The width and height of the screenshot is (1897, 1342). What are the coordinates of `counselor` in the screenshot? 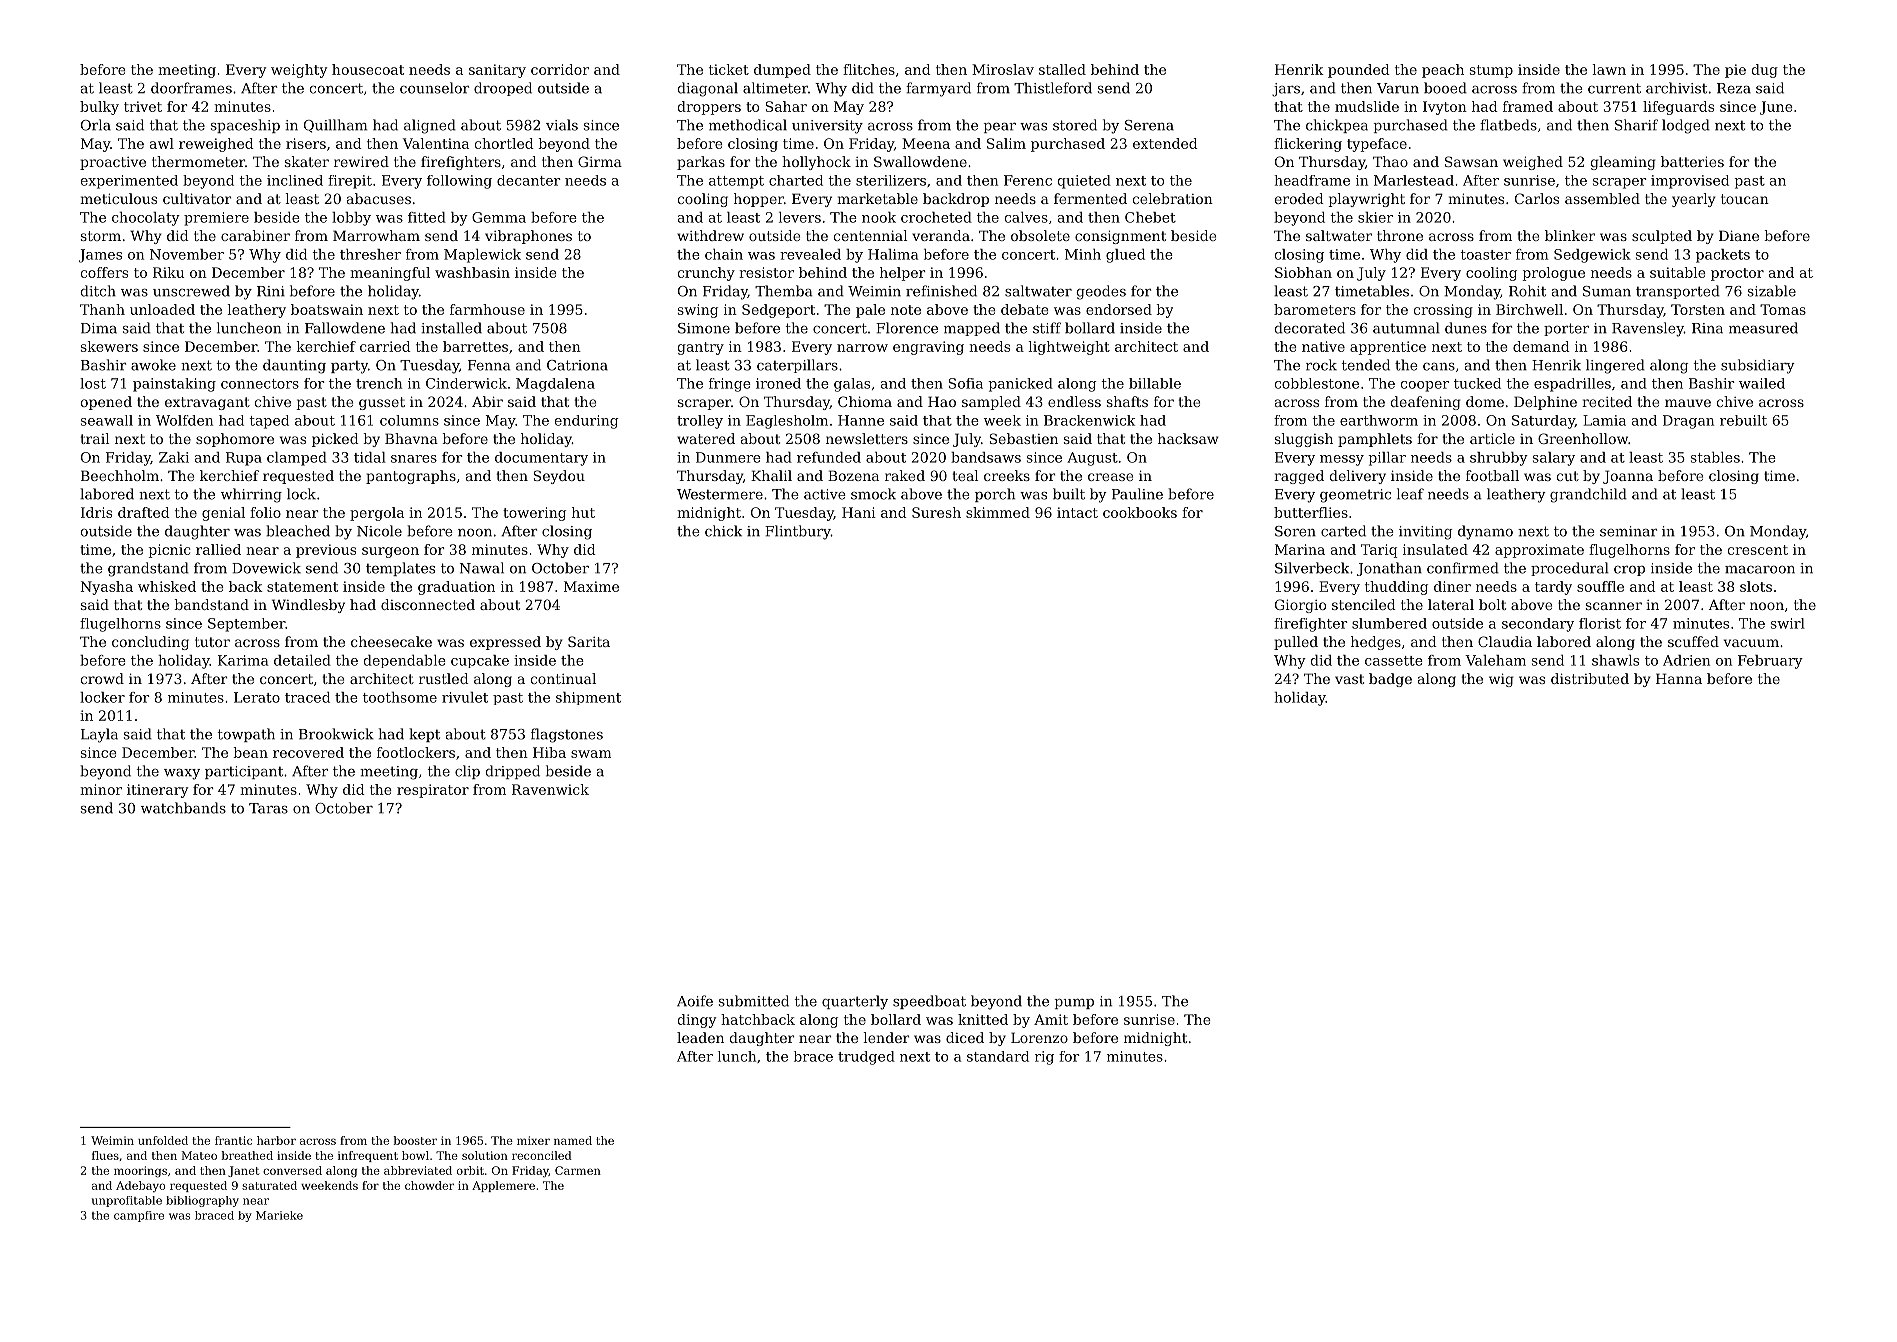 It's located at (434, 88).
